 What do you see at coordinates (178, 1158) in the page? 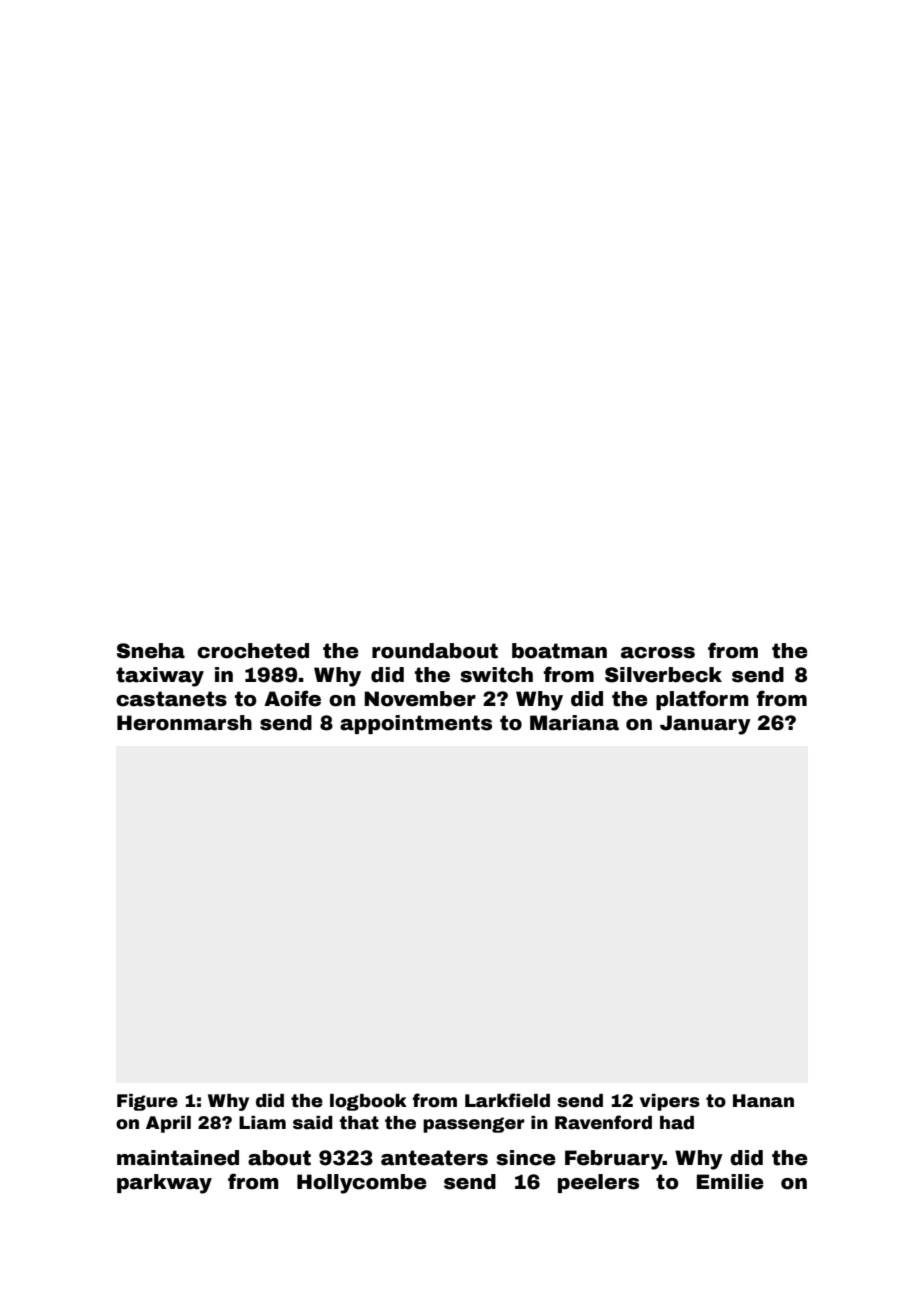
I see `maintained` at bounding box center [178, 1158].
